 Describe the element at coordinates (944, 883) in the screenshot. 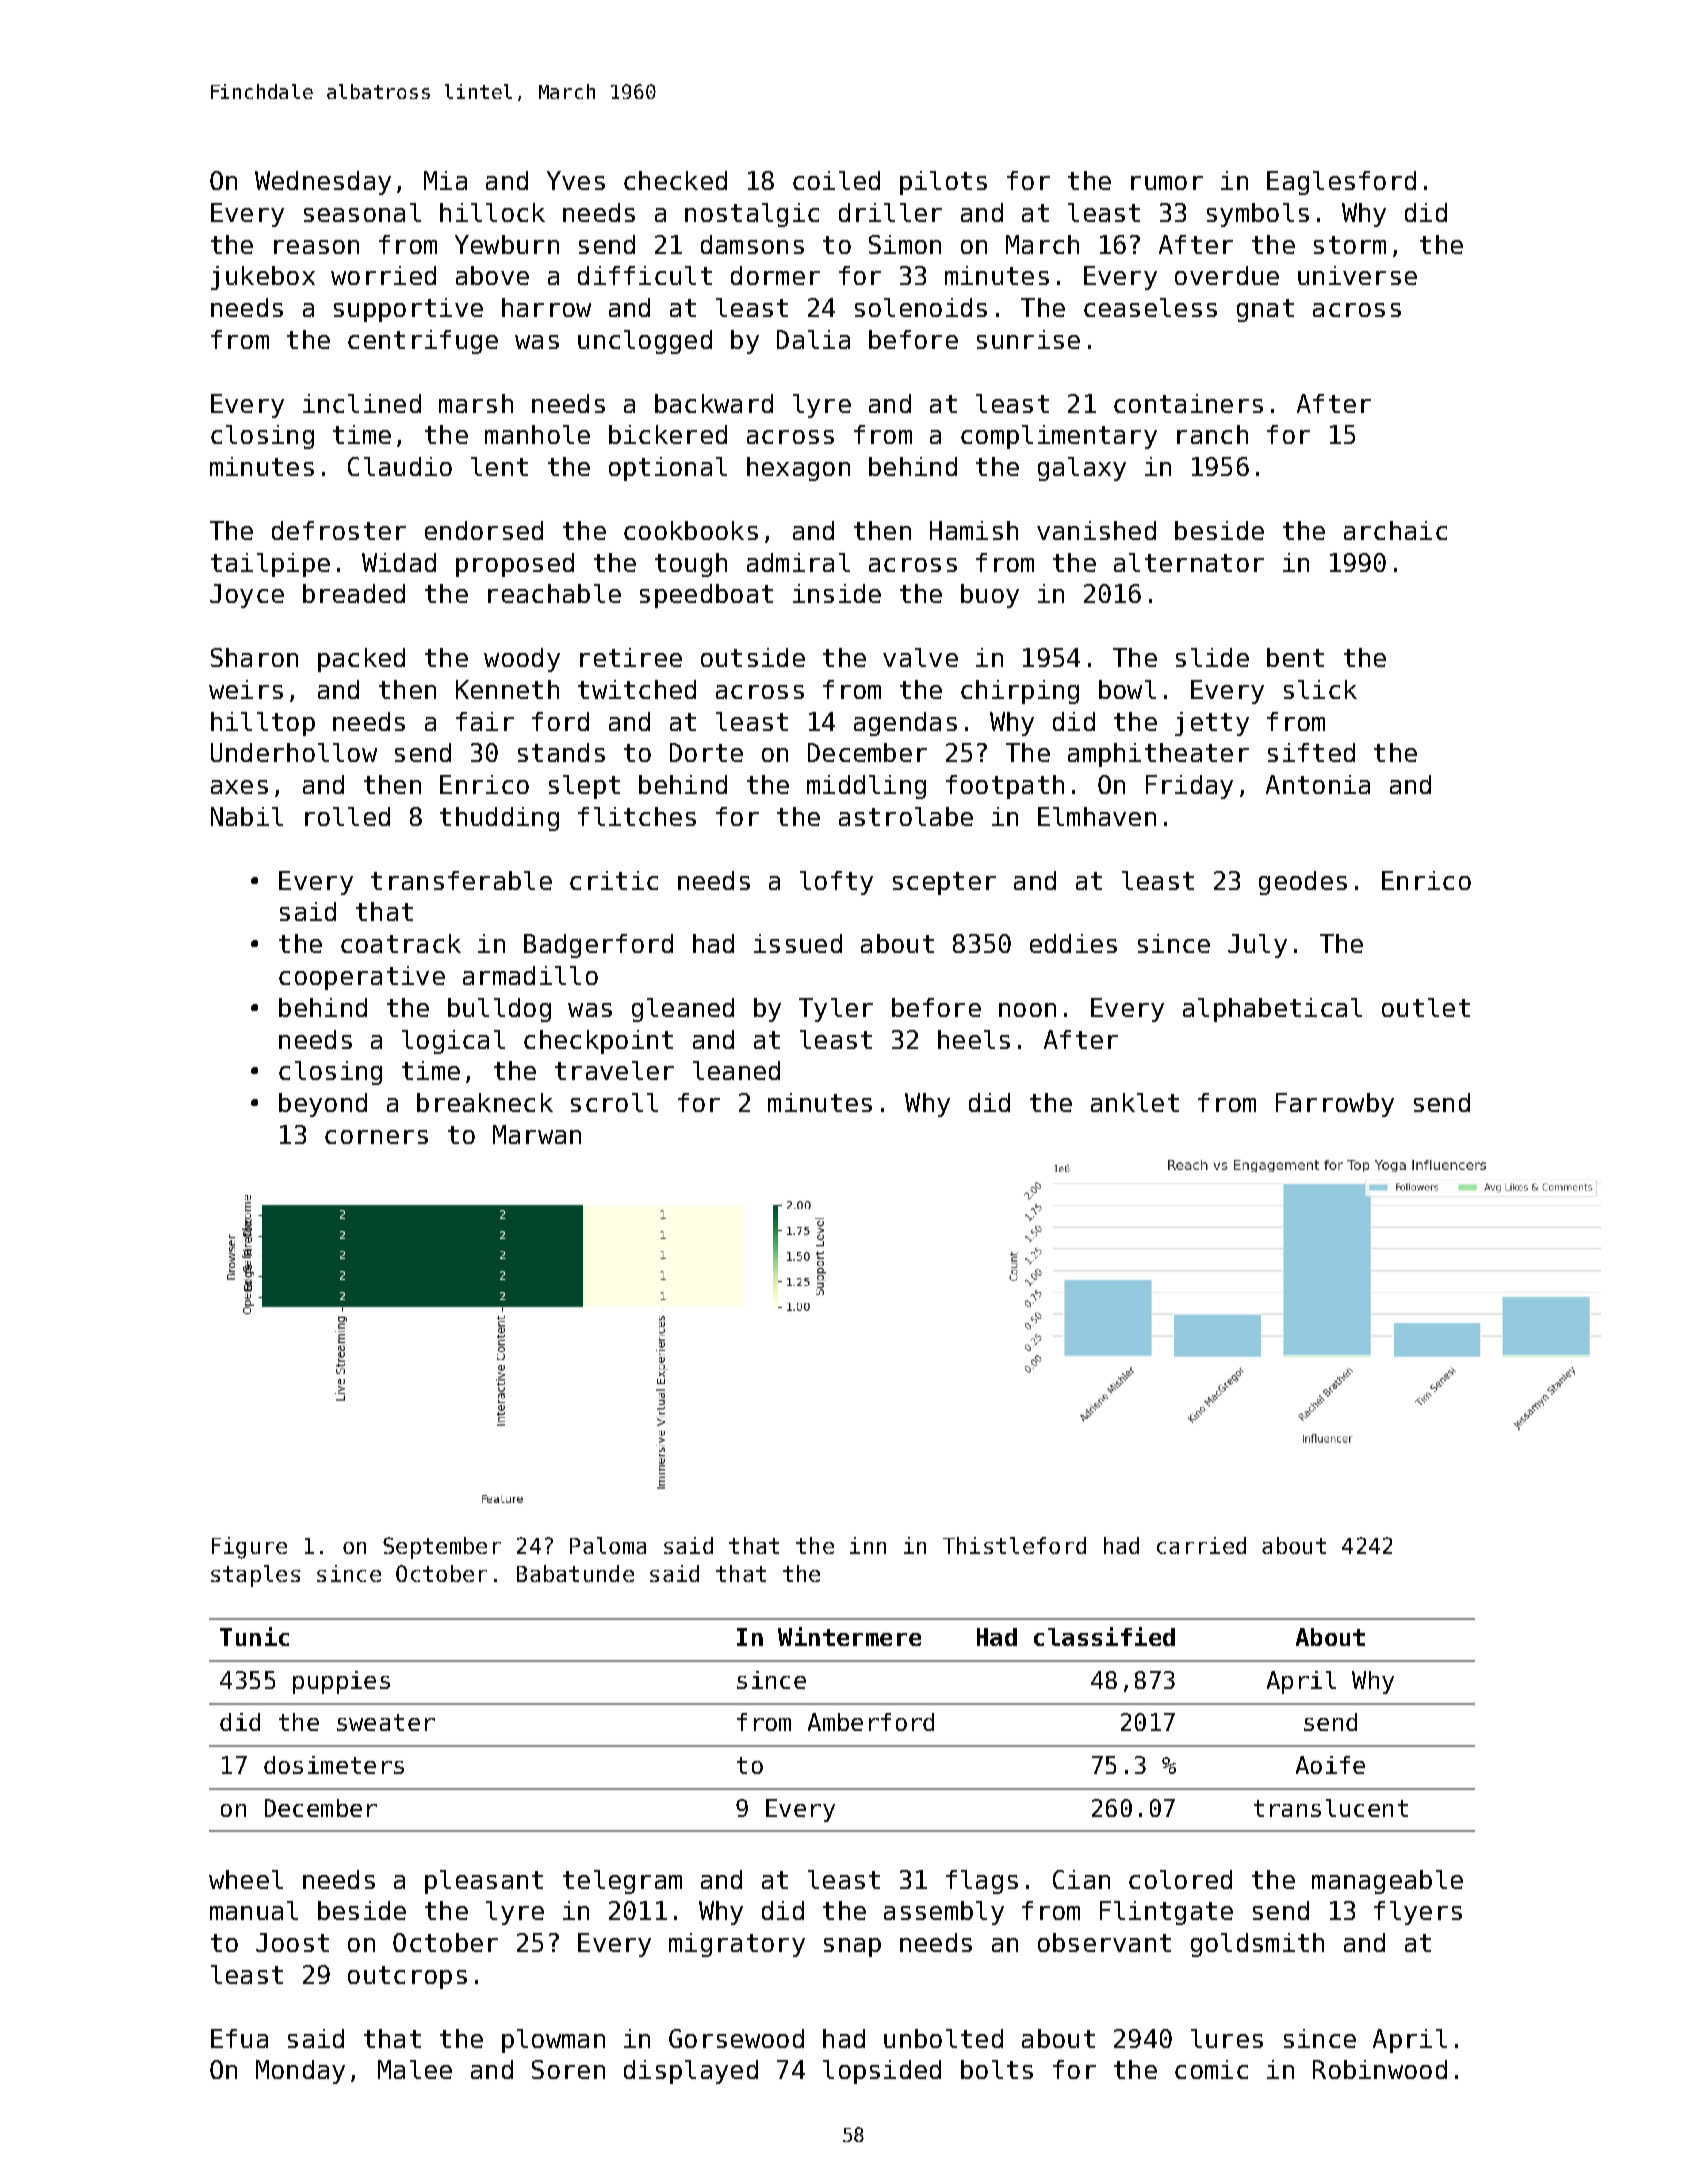

I see `scepter` at that location.
